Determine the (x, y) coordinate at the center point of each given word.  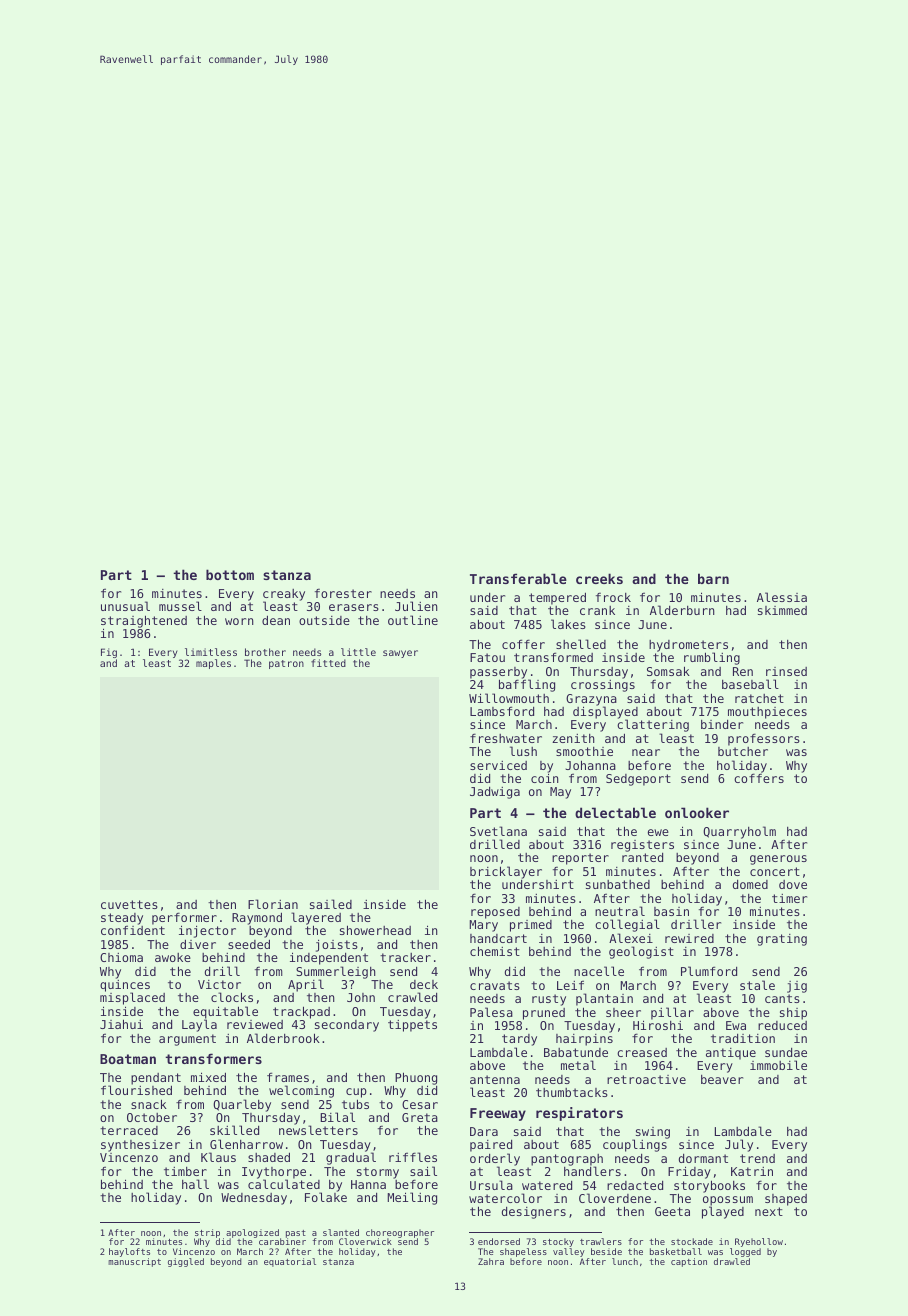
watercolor (505, 1198)
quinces (125, 986)
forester (343, 593)
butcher (743, 751)
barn (713, 578)
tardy (519, 1040)
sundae (786, 1052)
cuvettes (129, 904)
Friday (689, 1172)
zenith (573, 738)
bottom (230, 574)
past (296, 1234)
